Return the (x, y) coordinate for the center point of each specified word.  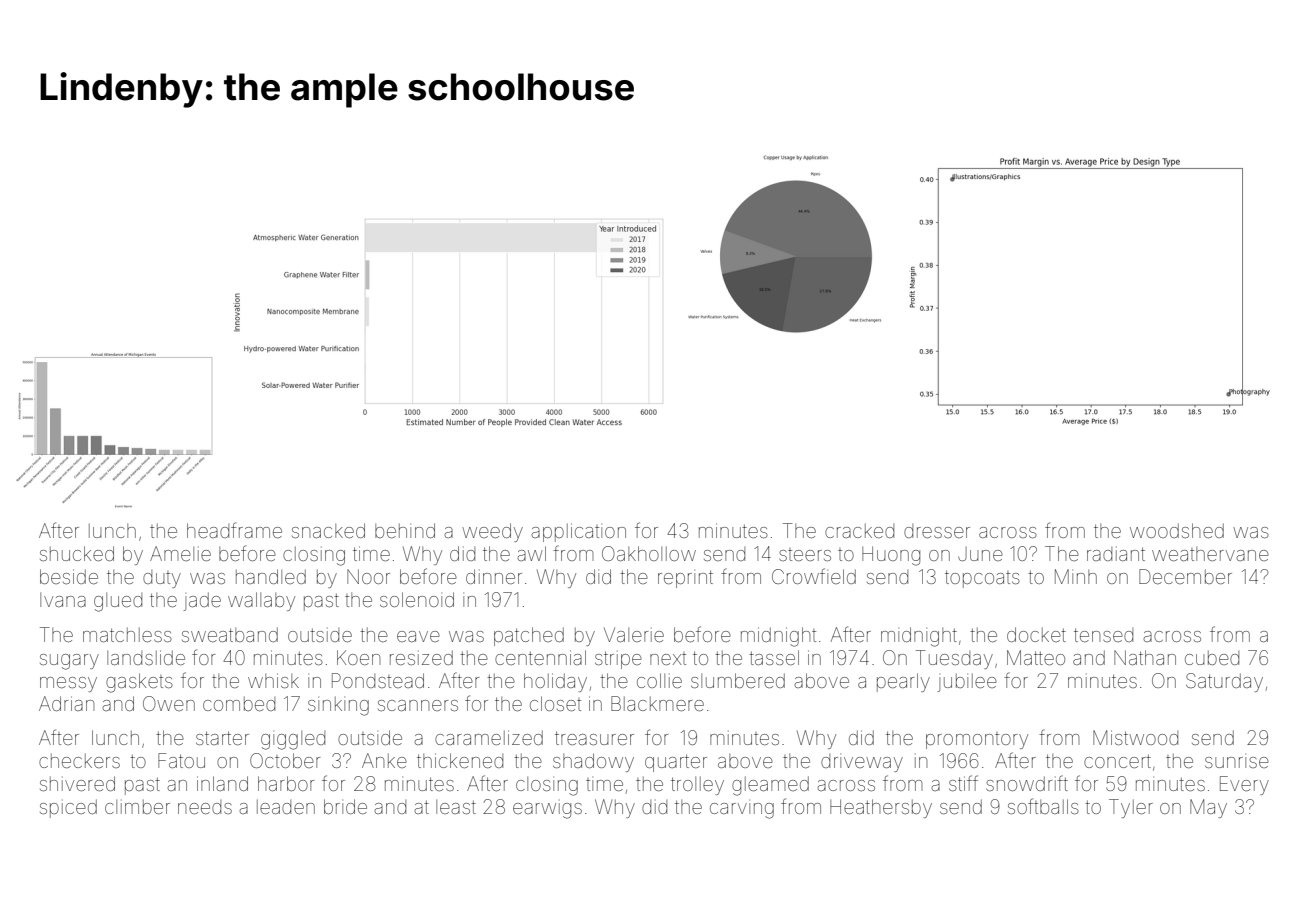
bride (345, 806)
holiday (555, 682)
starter (222, 738)
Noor (368, 576)
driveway (862, 763)
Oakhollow (649, 553)
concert (1117, 761)
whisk (273, 680)
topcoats (982, 579)
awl (532, 553)
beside (69, 576)
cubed (1212, 658)
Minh (1076, 576)
